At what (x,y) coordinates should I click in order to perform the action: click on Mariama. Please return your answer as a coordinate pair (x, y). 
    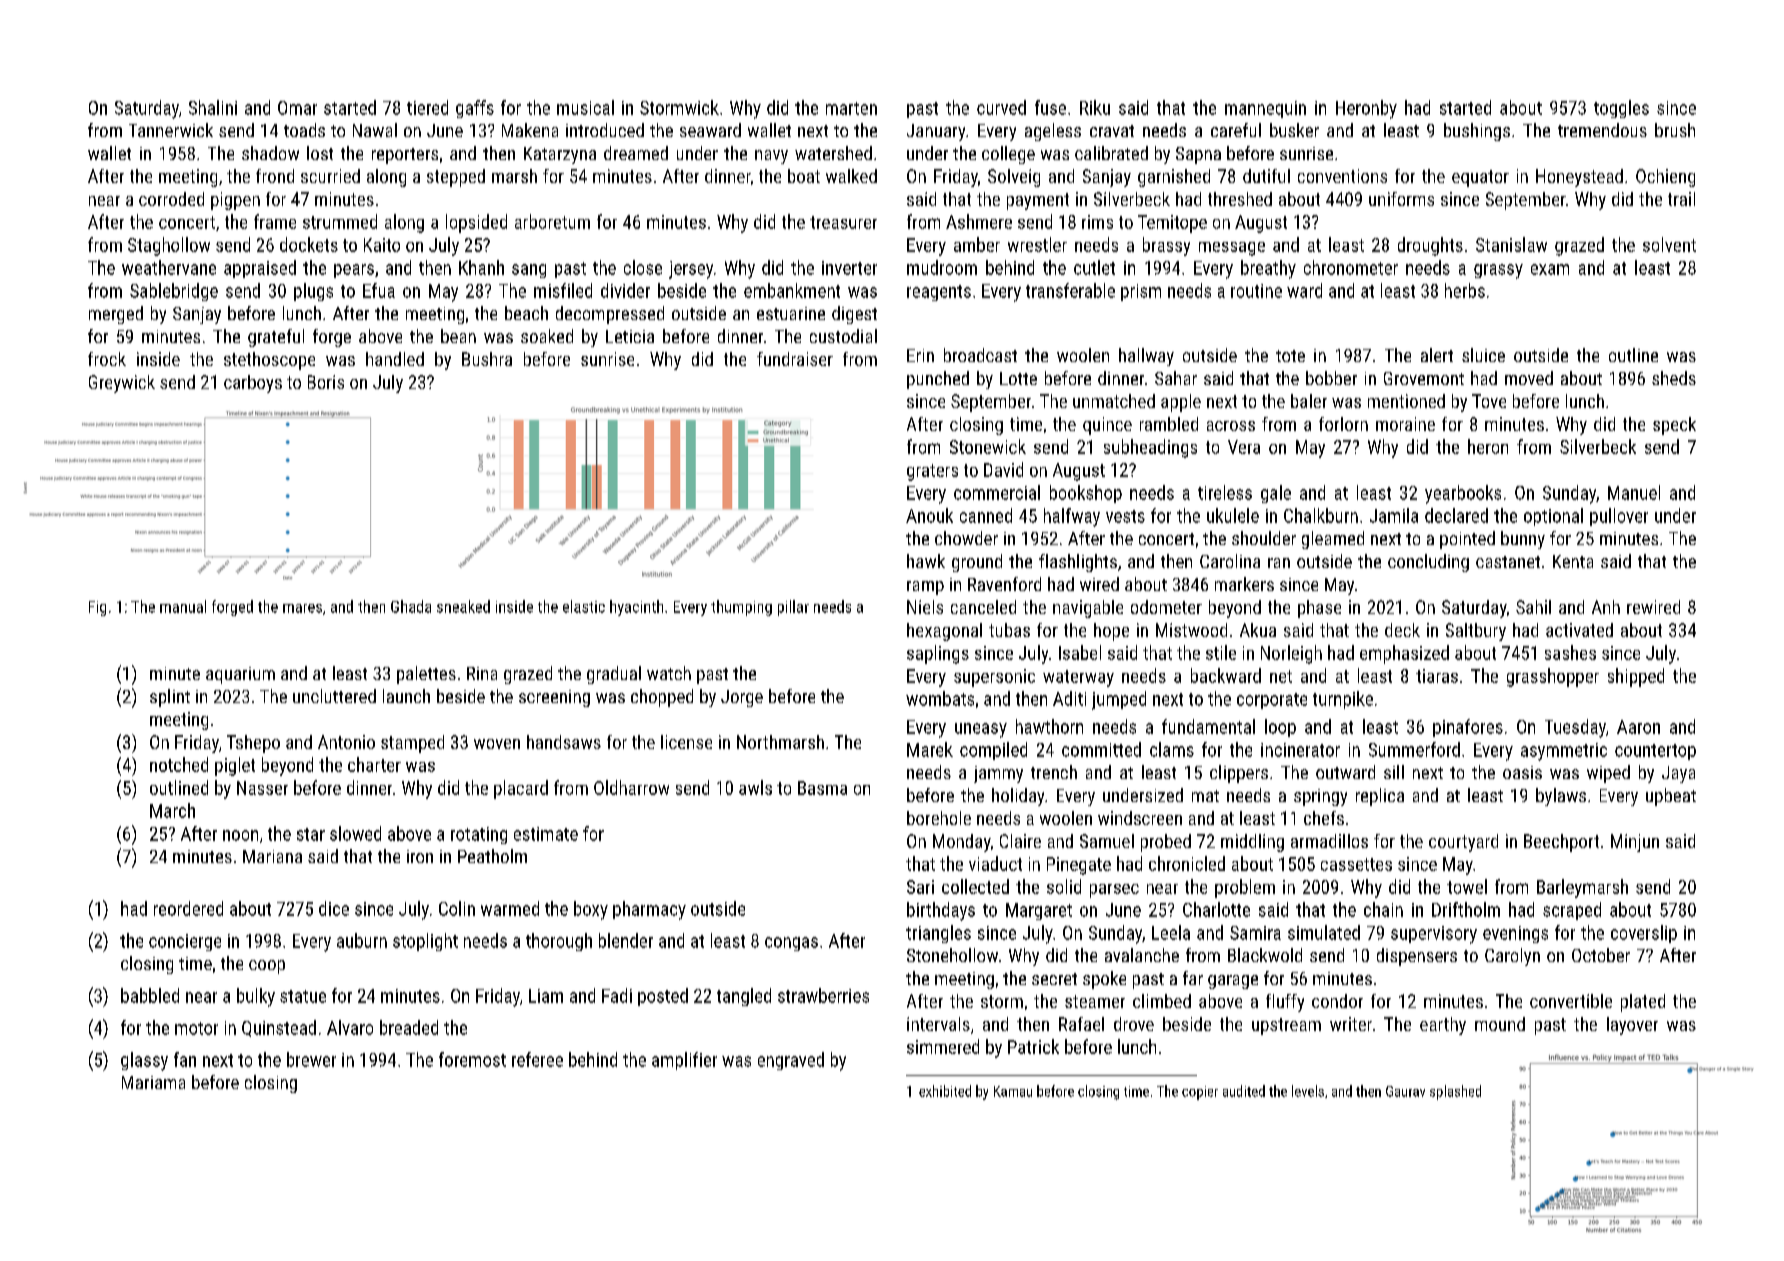
    Looking at the image, I should click on (153, 1082).
